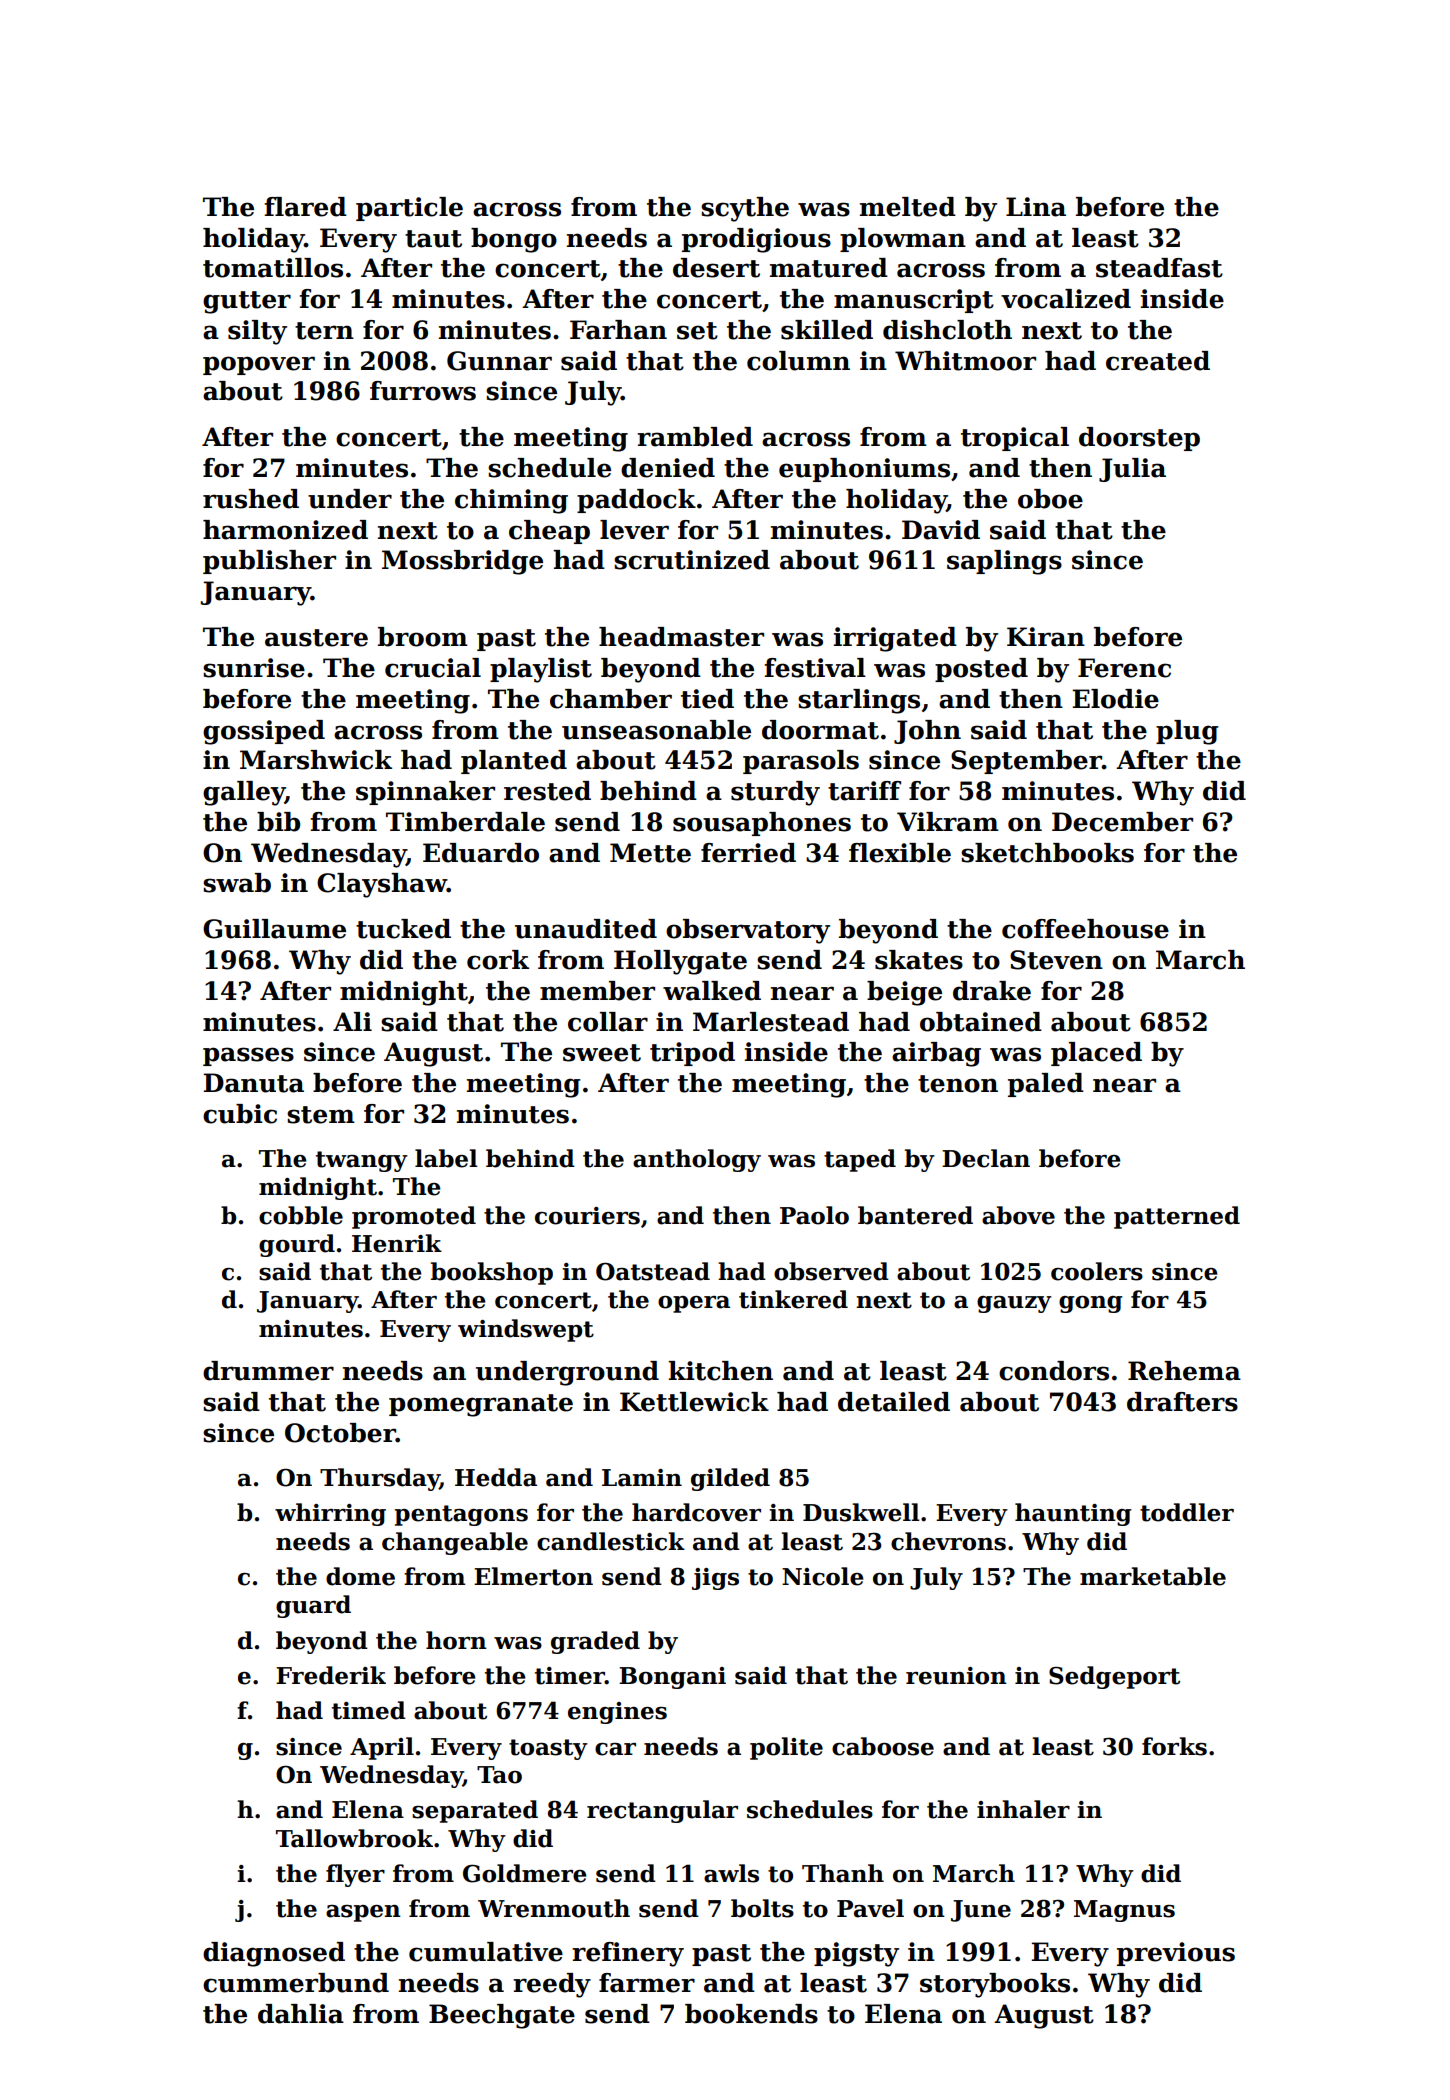 The image size is (1450, 2100). I want to click on gong, so click(1091, 1304).
